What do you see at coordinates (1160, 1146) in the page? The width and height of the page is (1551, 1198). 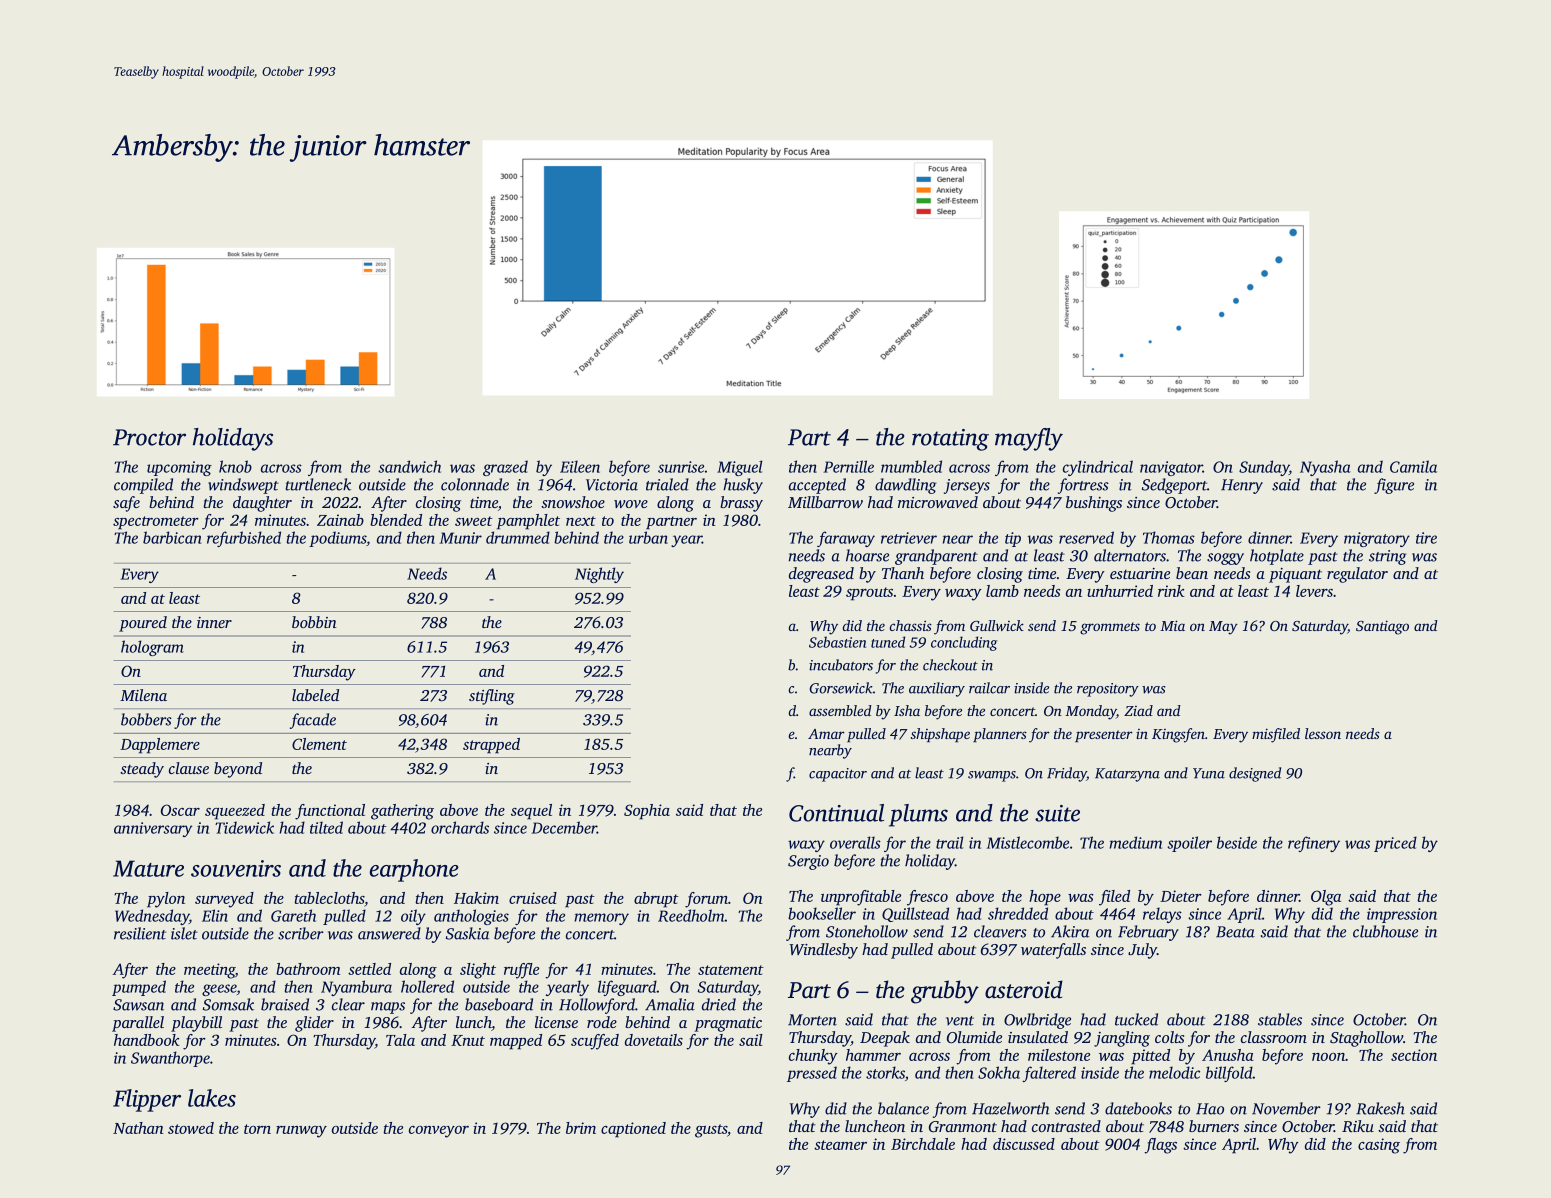 I see `flags` at bounding box center [1160, 1146].
